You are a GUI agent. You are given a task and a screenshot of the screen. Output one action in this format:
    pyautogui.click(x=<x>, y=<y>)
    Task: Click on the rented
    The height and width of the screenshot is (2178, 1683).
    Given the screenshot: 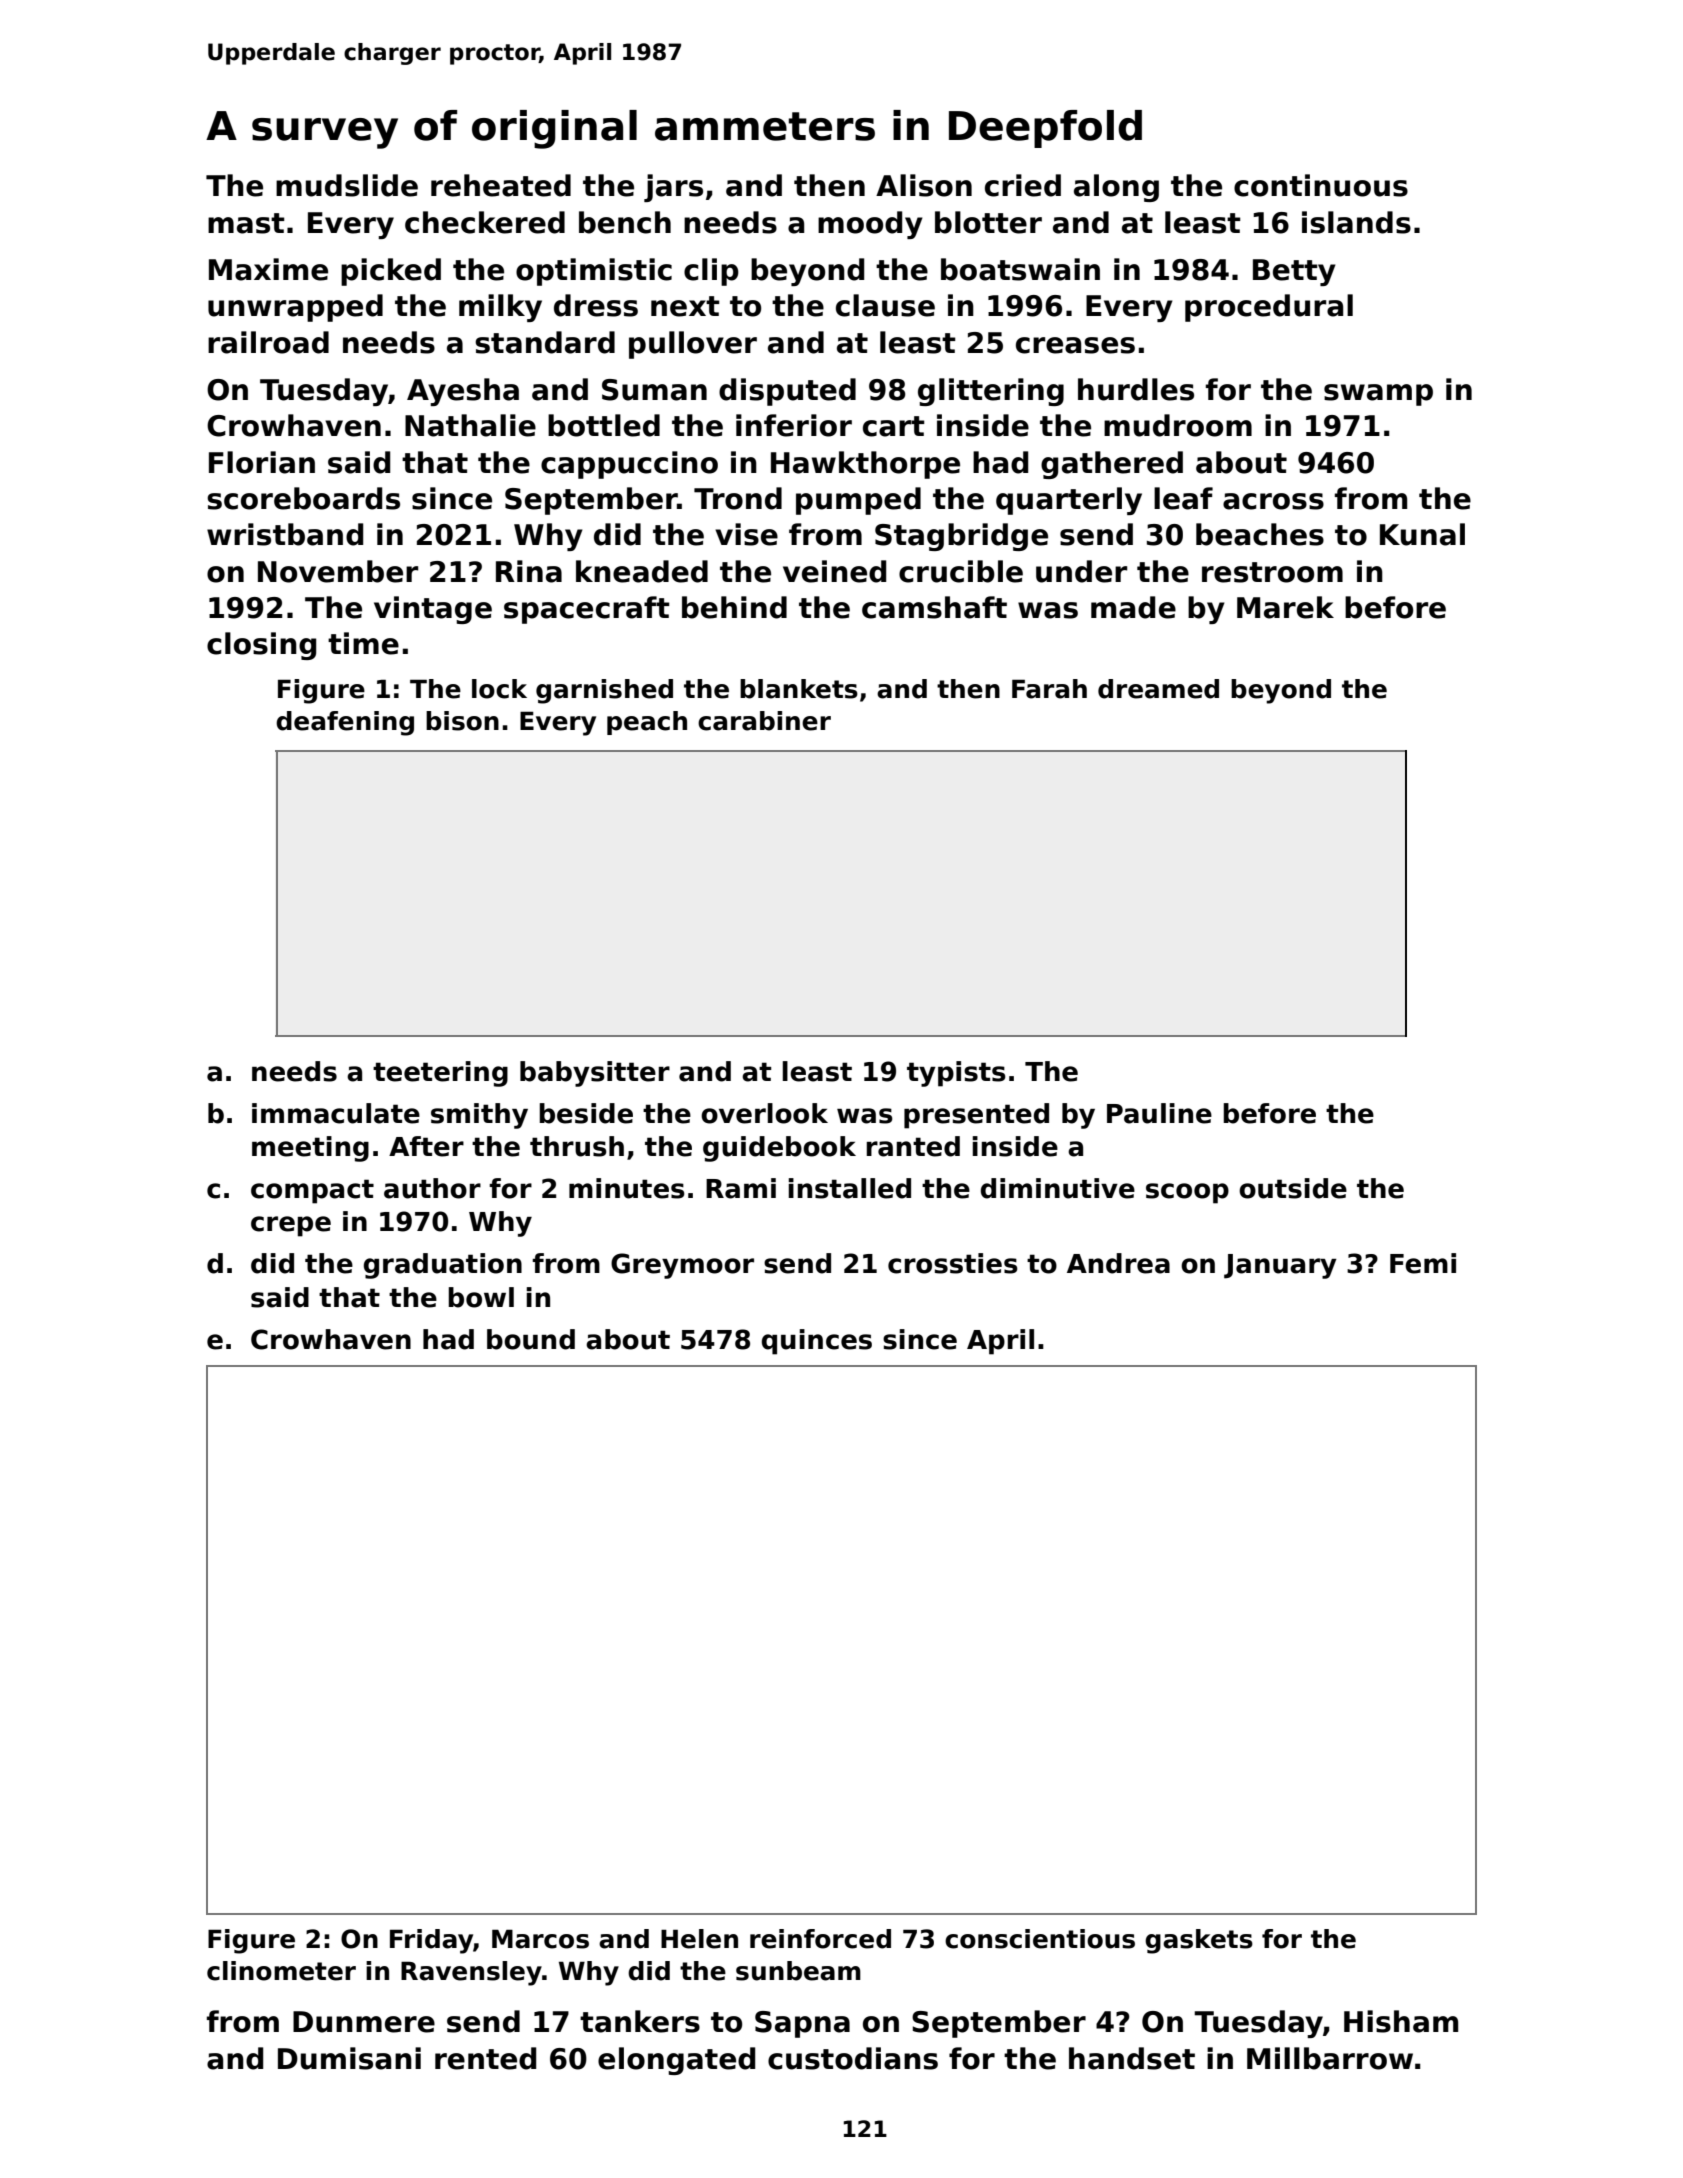 What is the action you would take?
    pyautogui.click(x=485, y=2058)
